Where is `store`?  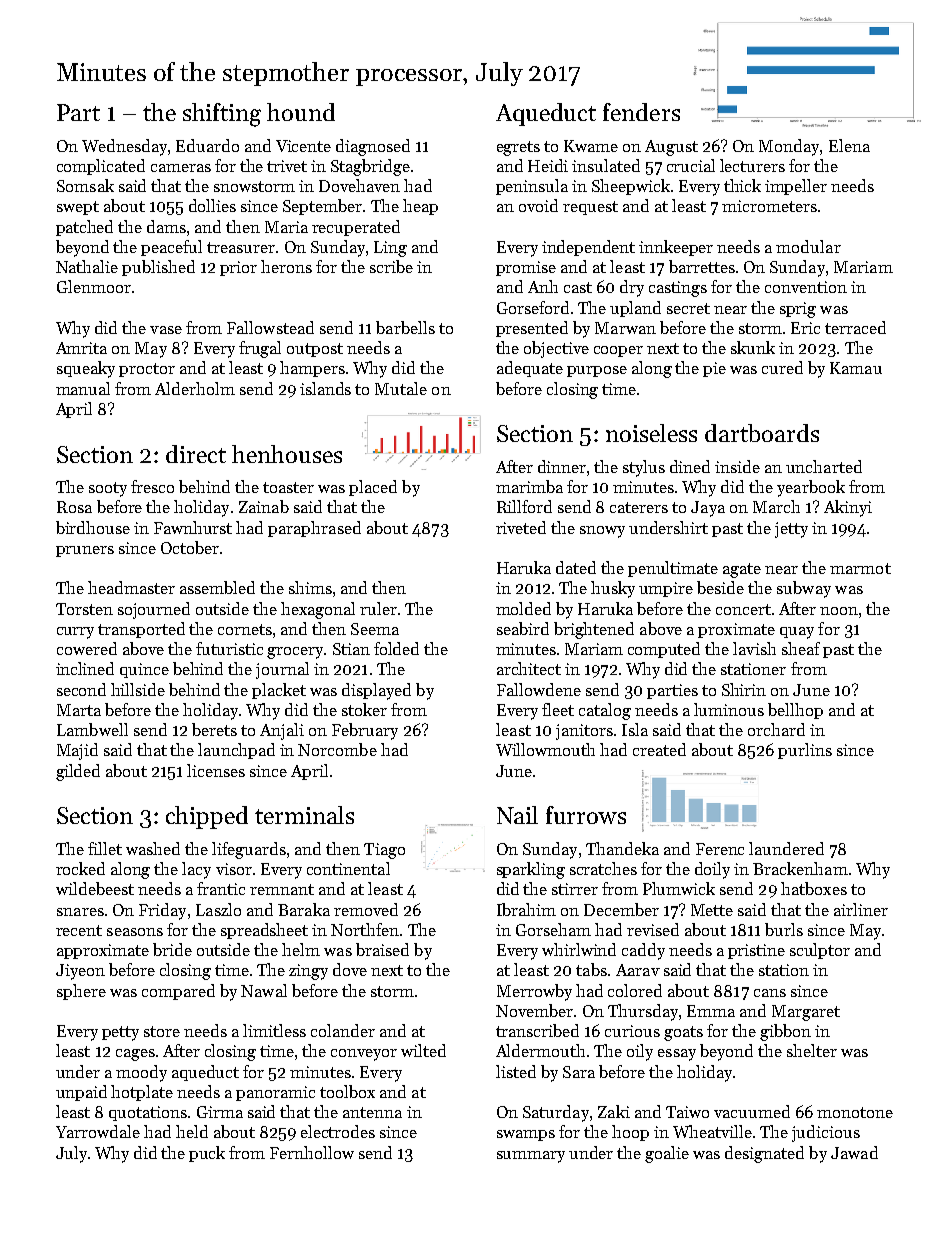 store is located at coordinates (162, 1031).
